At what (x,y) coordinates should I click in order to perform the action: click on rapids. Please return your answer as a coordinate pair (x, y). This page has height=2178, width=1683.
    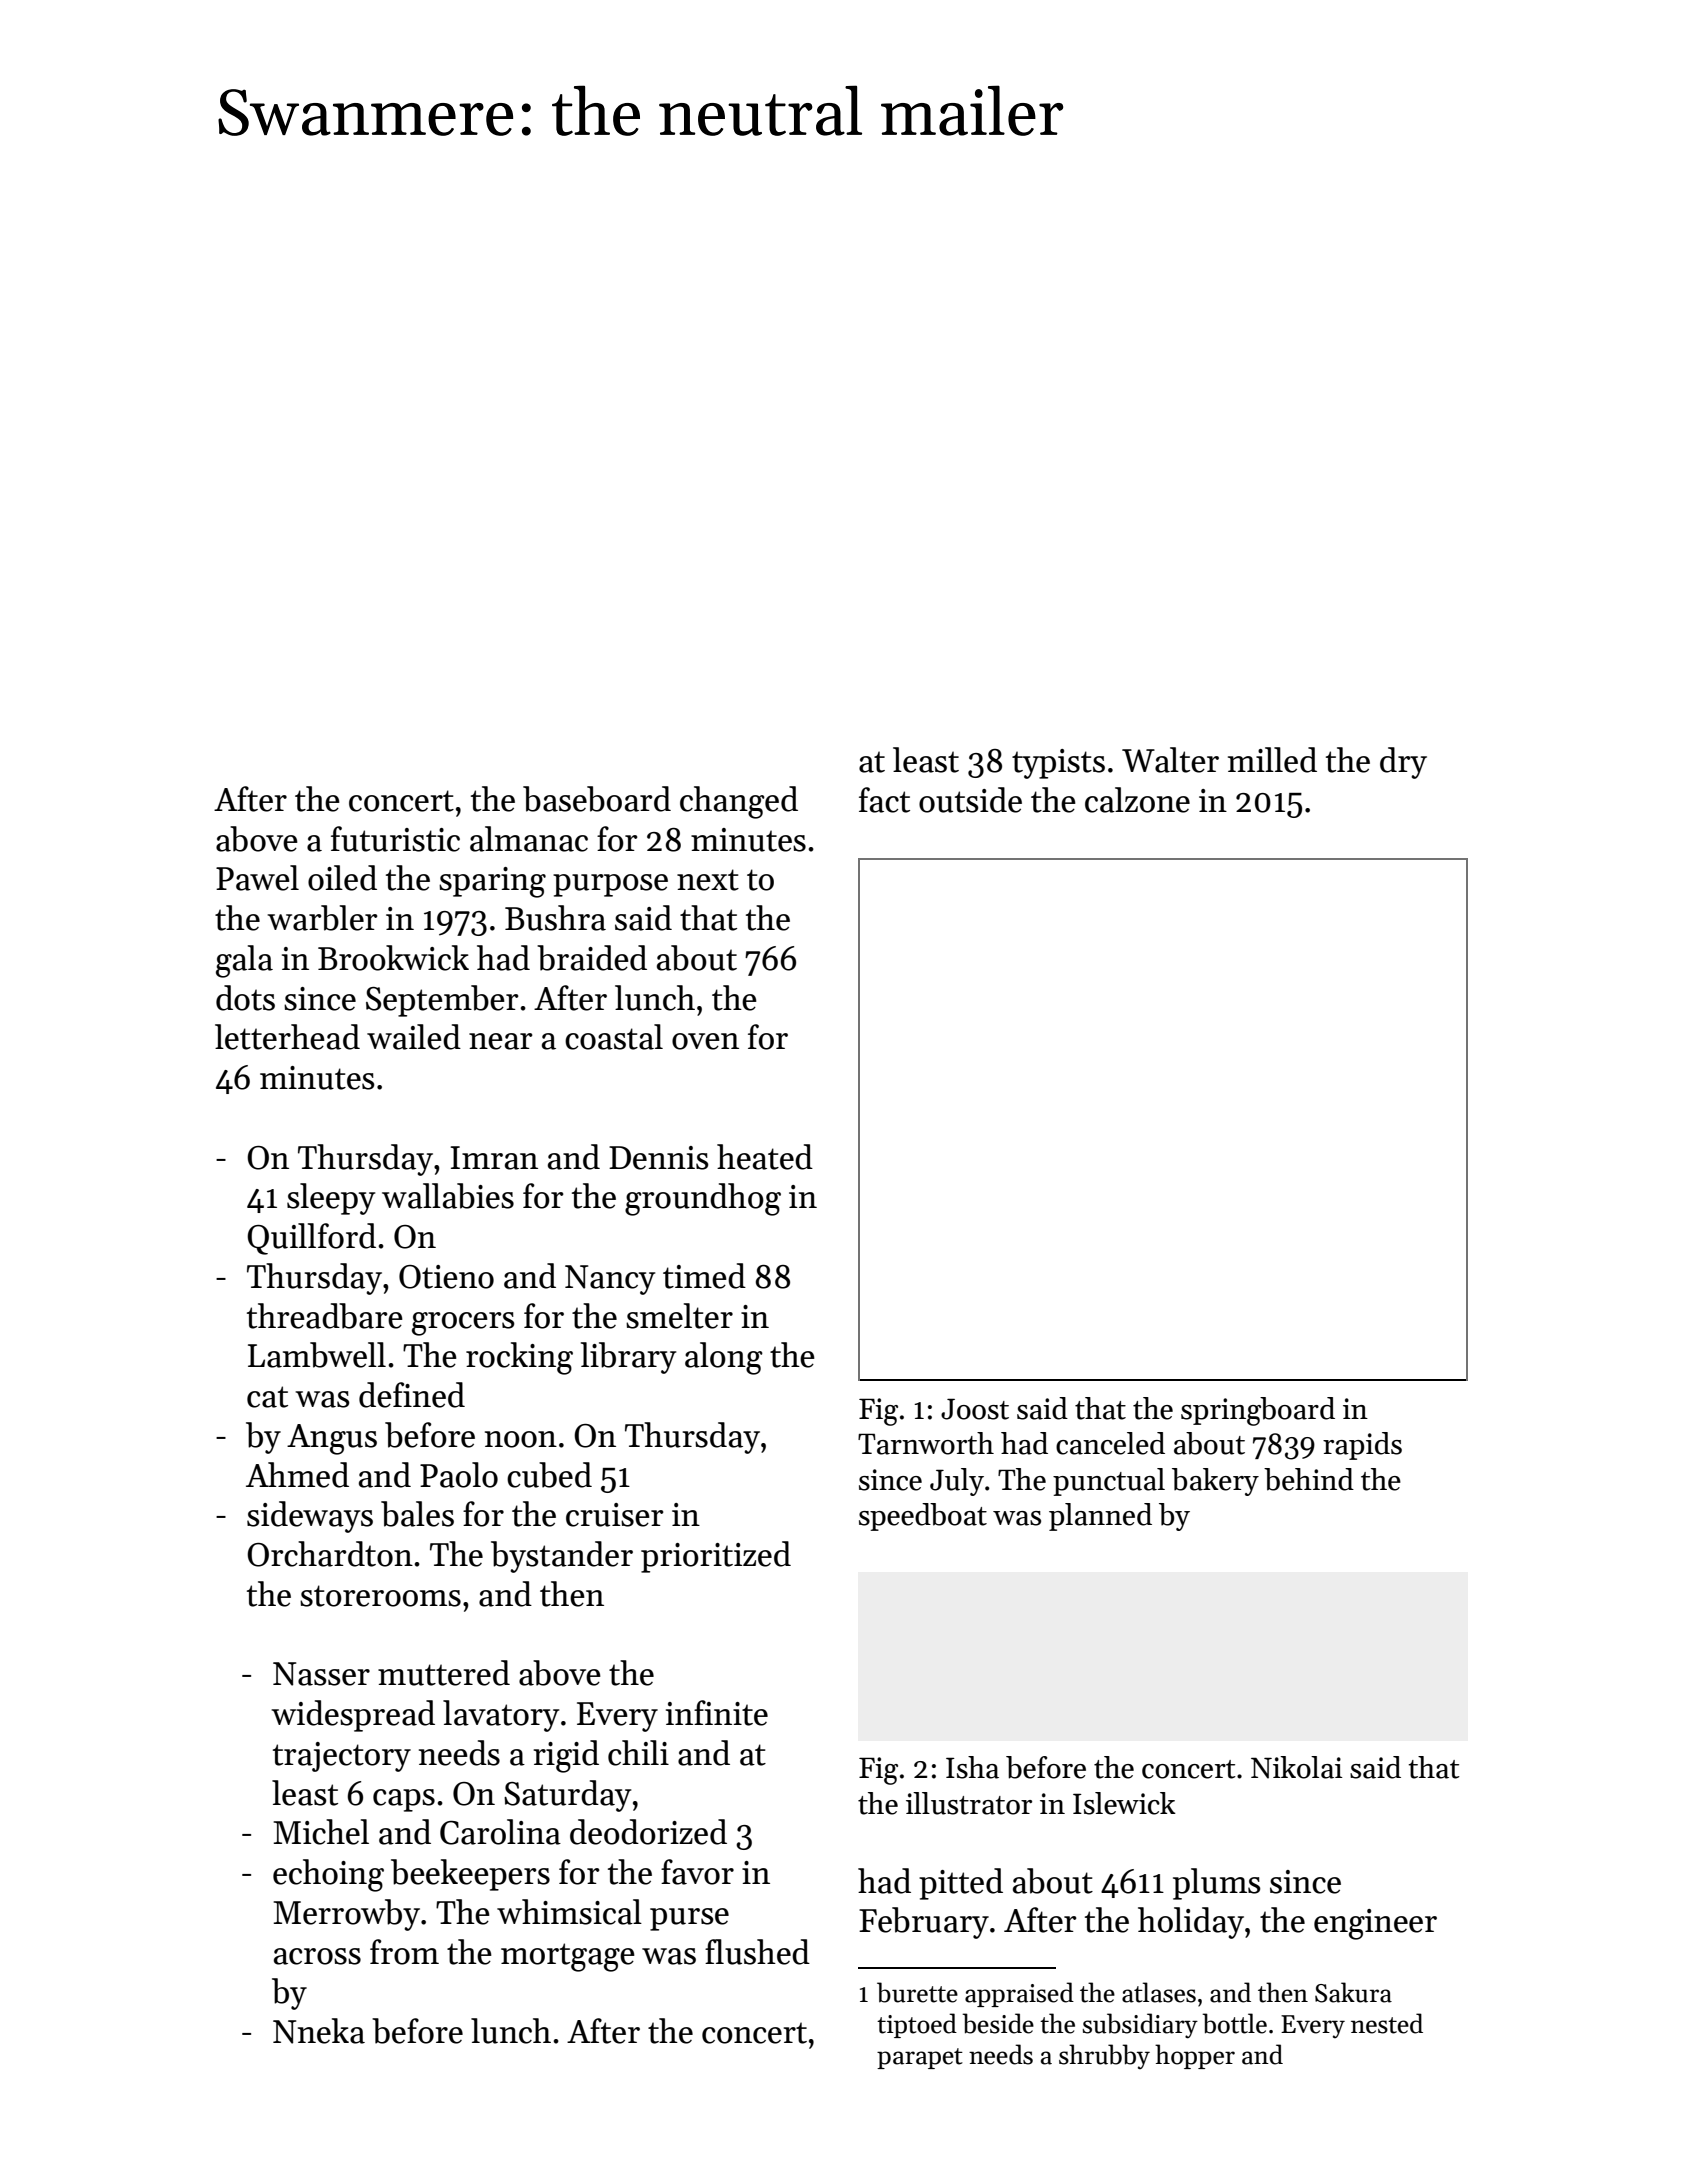
    Looking at the image, I should click on (1362, 1446).
